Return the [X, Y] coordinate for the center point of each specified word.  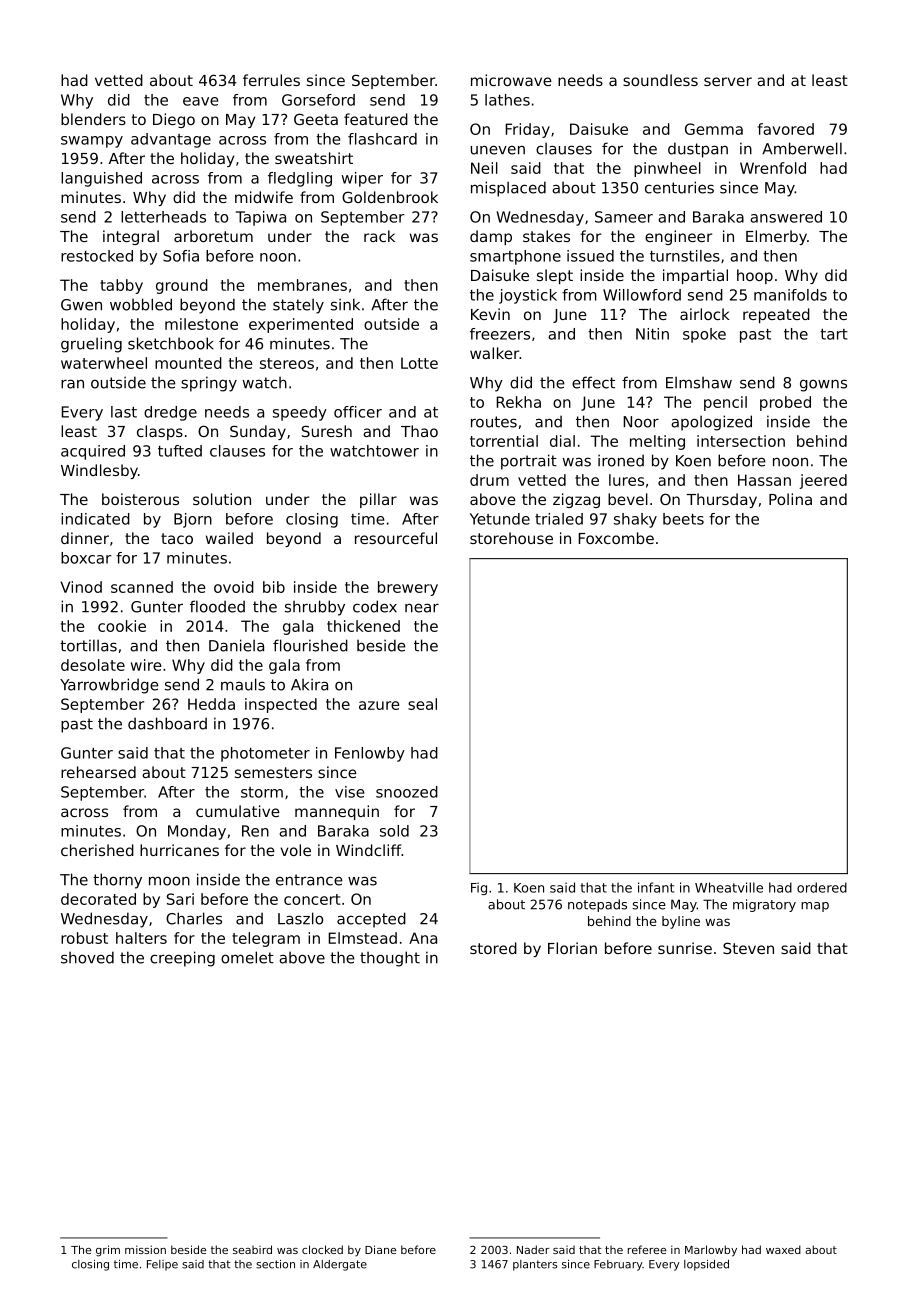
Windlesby [99, 471]
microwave [511, 80]
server [728, 81]
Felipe [162, 1265]
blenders [93, 119]
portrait [529, 462]
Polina [790, 499]
